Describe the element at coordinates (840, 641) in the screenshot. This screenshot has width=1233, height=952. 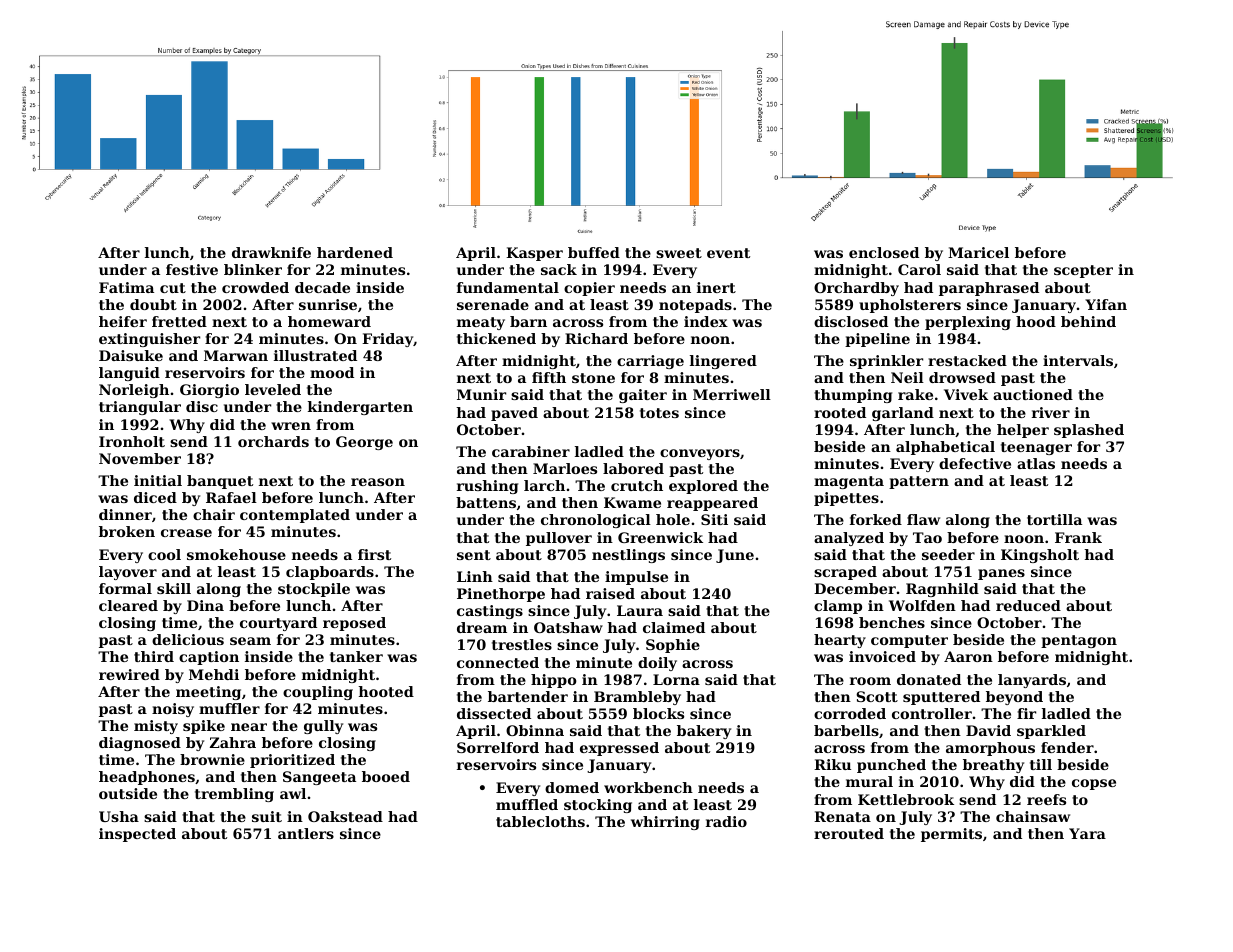
I see `hearty` at that location.
